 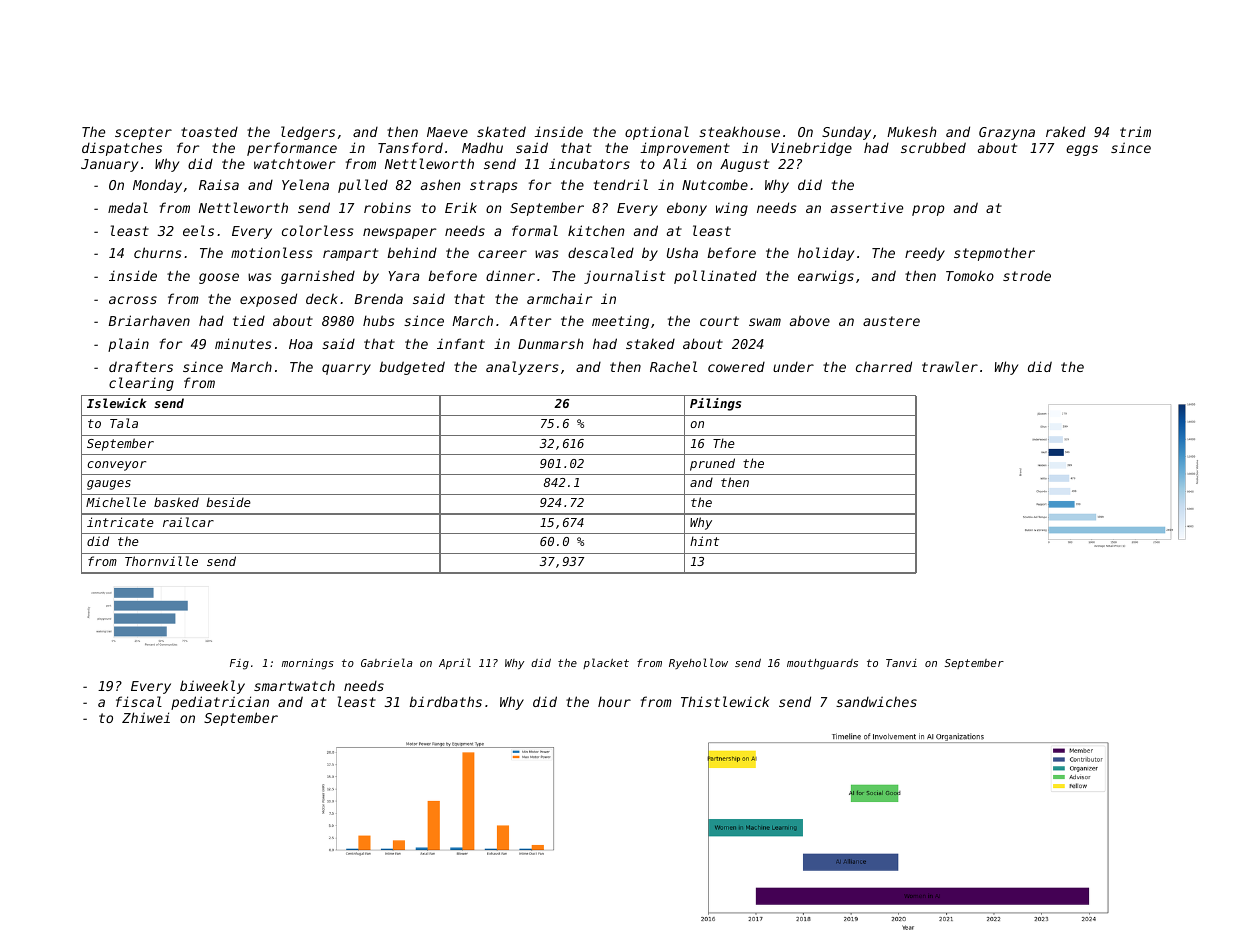 I want to click on eggs, so click(x=1082, y=150).
